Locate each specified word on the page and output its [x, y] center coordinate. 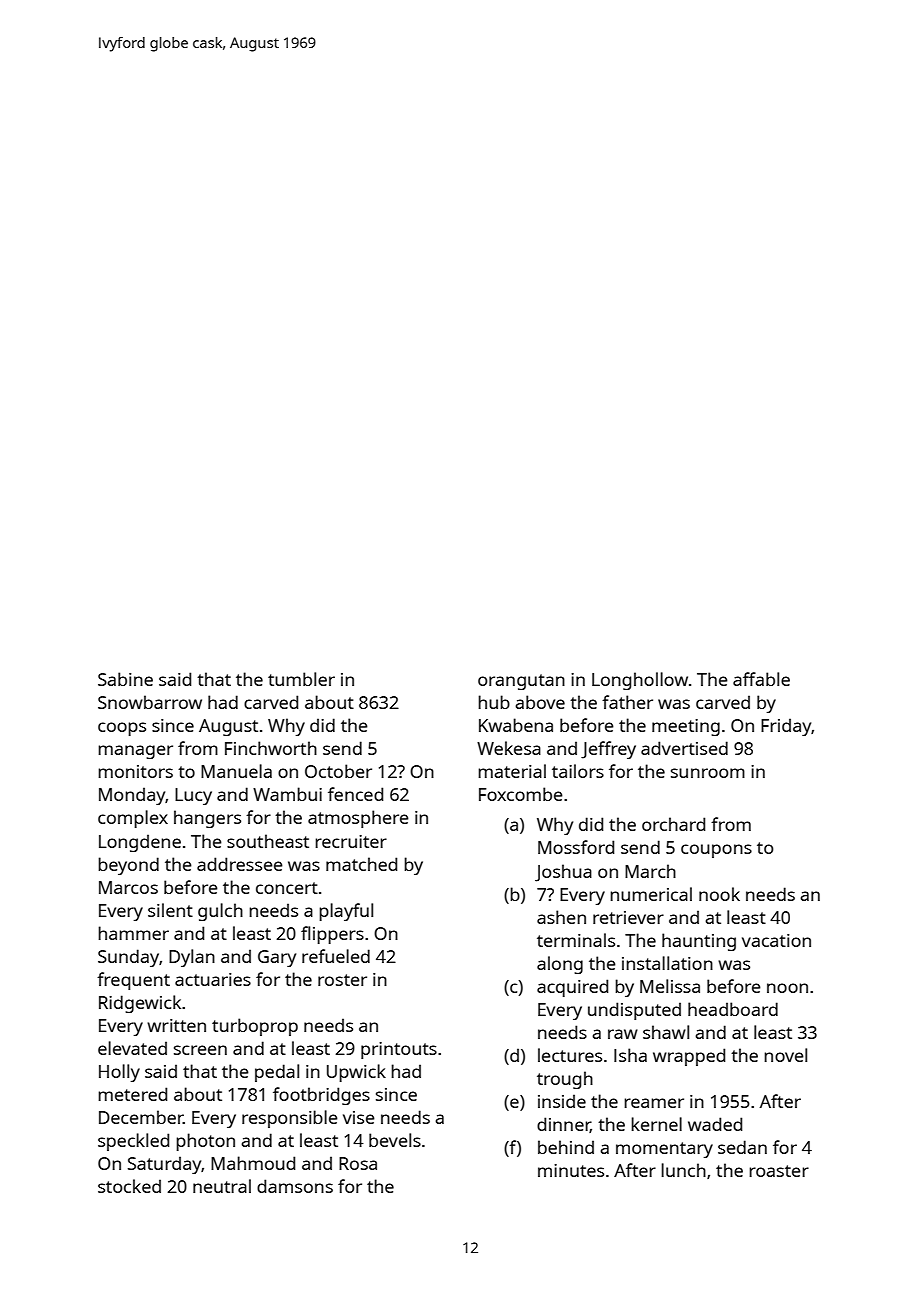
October [338, 771]
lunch [683, 1170]
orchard [673, 824]
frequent [133, 981]
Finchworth [271, 748]
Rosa [358, 1163]
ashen [561, 917]
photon [205, 1142]
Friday [786, 727]
